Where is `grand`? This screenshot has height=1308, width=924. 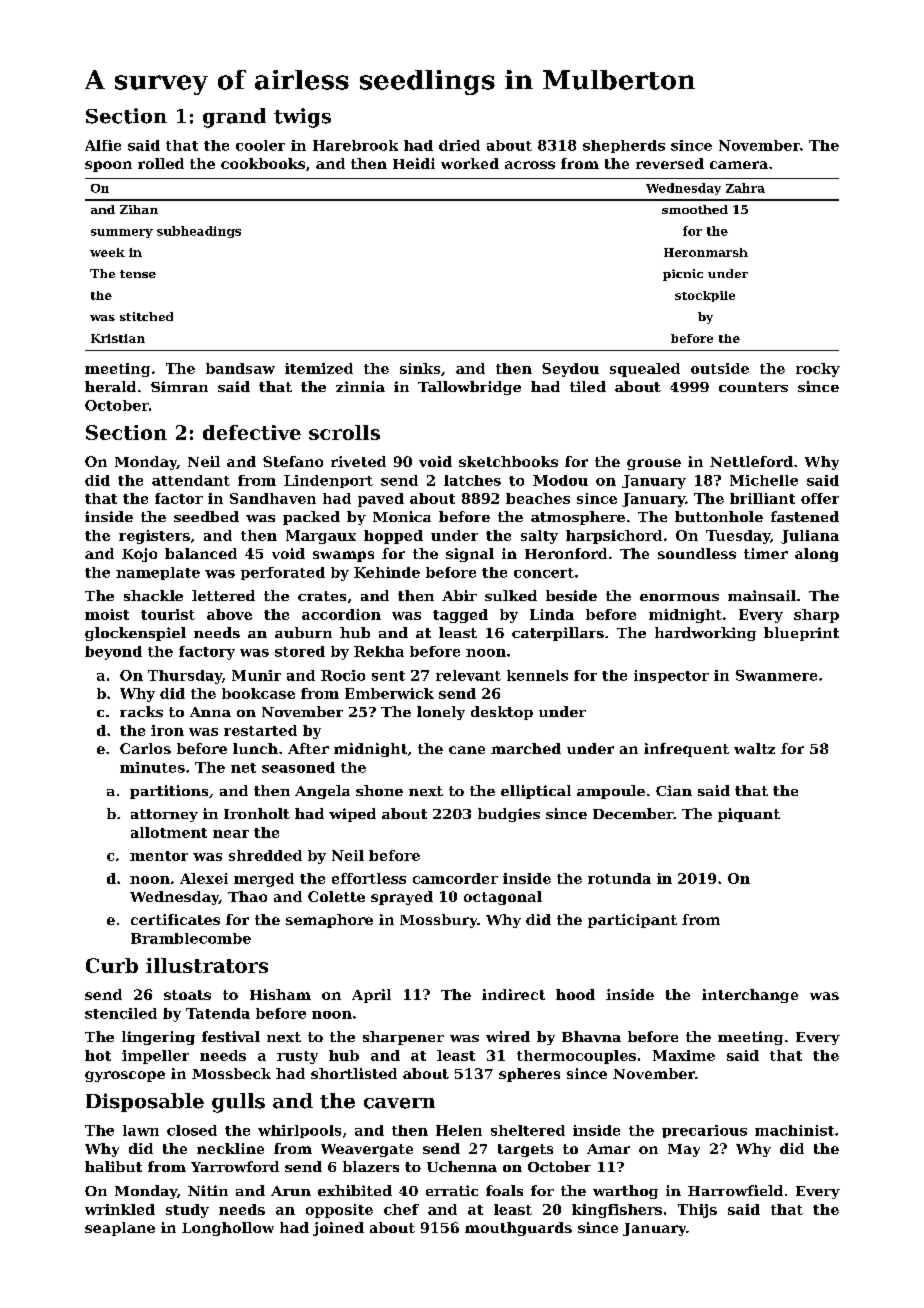 grand is located at coordinates (234, 118).
